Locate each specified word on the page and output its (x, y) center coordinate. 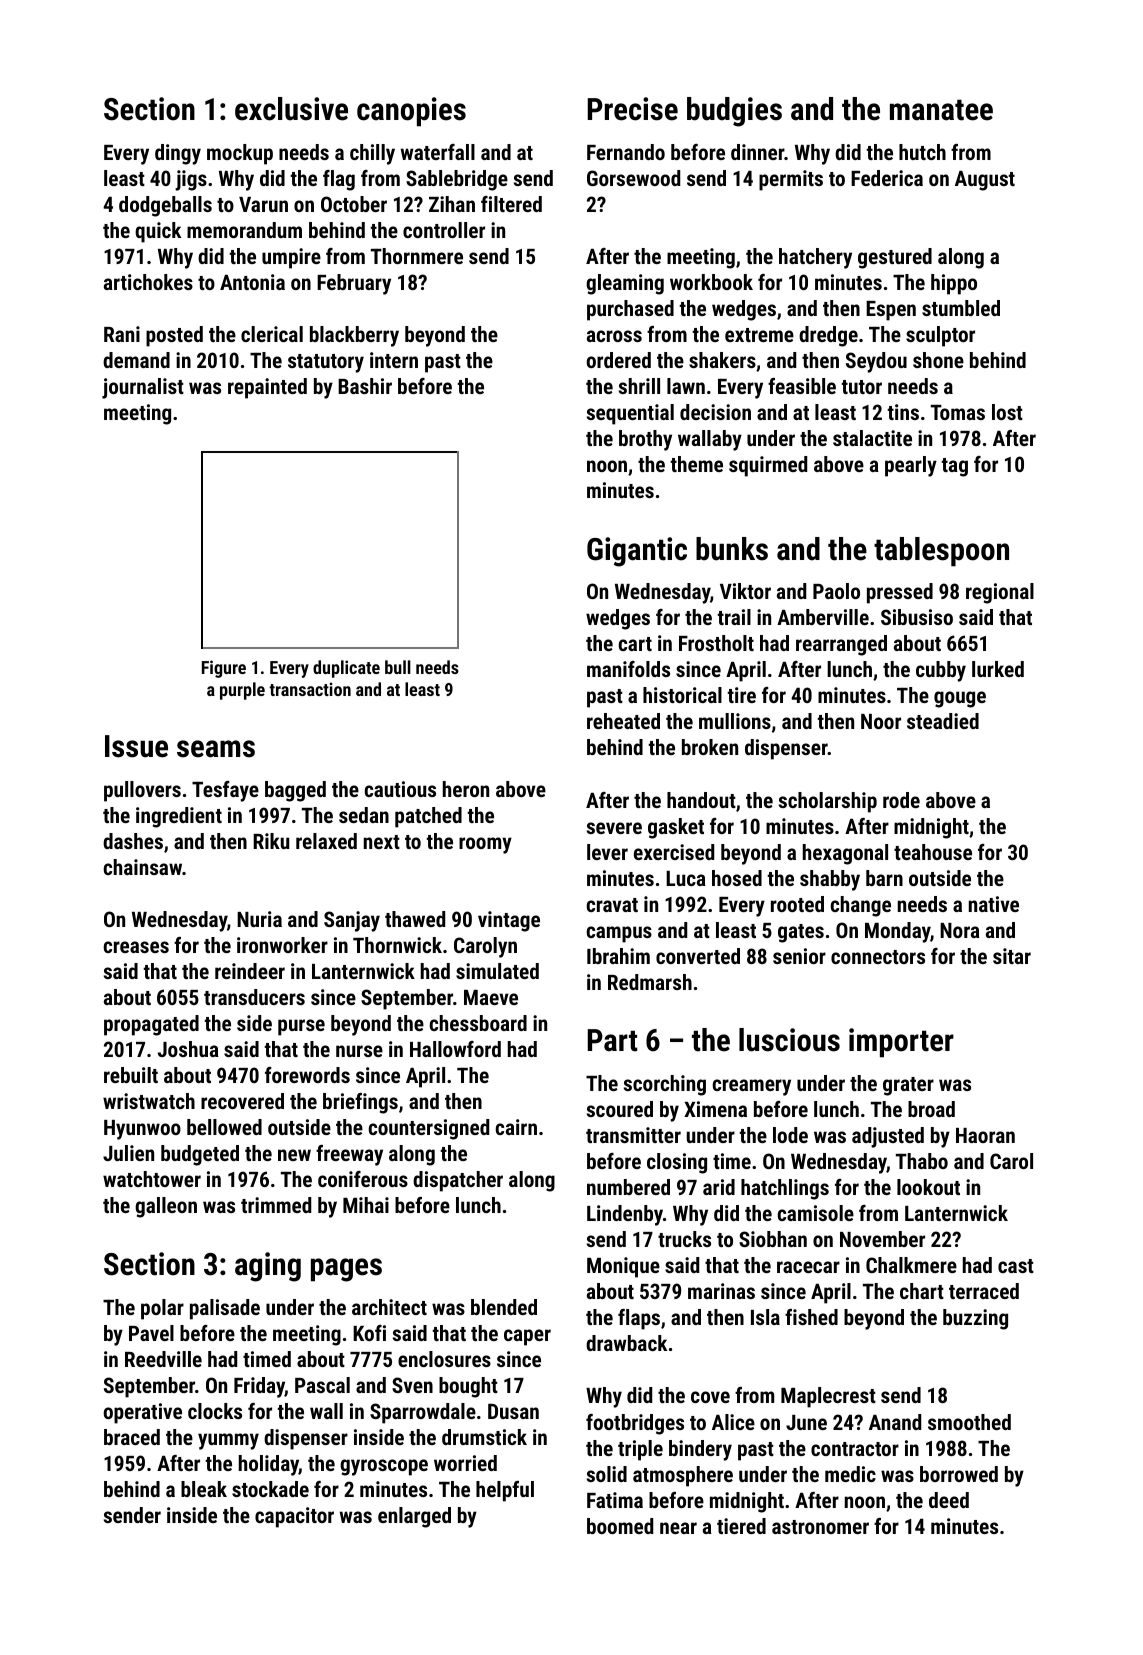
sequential (630, 414)
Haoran (985, 1135)
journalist (143, 388)
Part (612, 1040)
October (354, 204)
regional (1000, 593)
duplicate (346, 669)
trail (734, 617)
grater (908, 1086)
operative (142, 1413)
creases (136, 947)
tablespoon (941, 552)
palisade (225, 1309)
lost (1007, 412)
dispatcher (458, 1181)
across (614, 336)
